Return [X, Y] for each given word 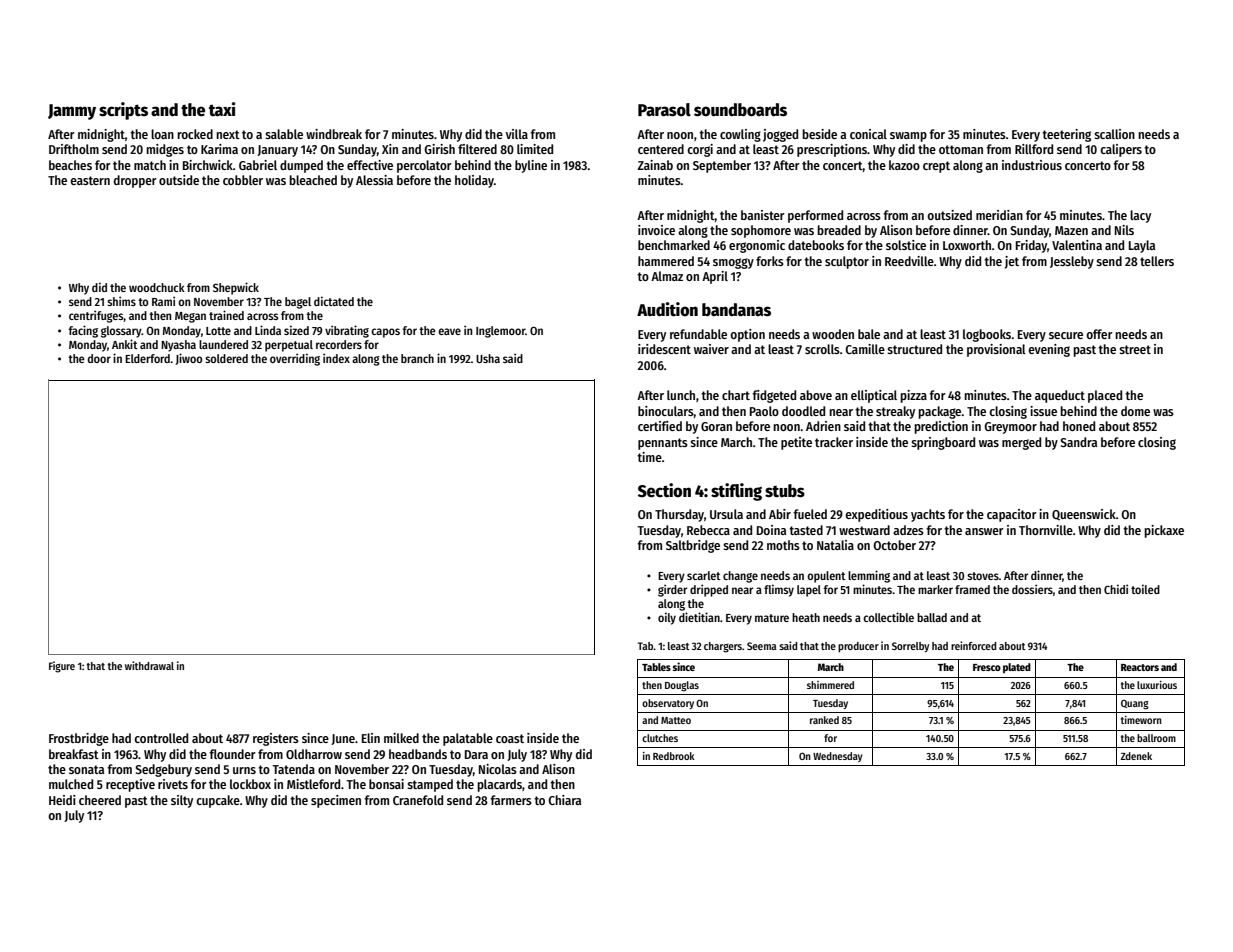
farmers [511, 800]
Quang [1135, 704]
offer [1099, 334]
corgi [700, 150]
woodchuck [157, 287]
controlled [161, 738]
